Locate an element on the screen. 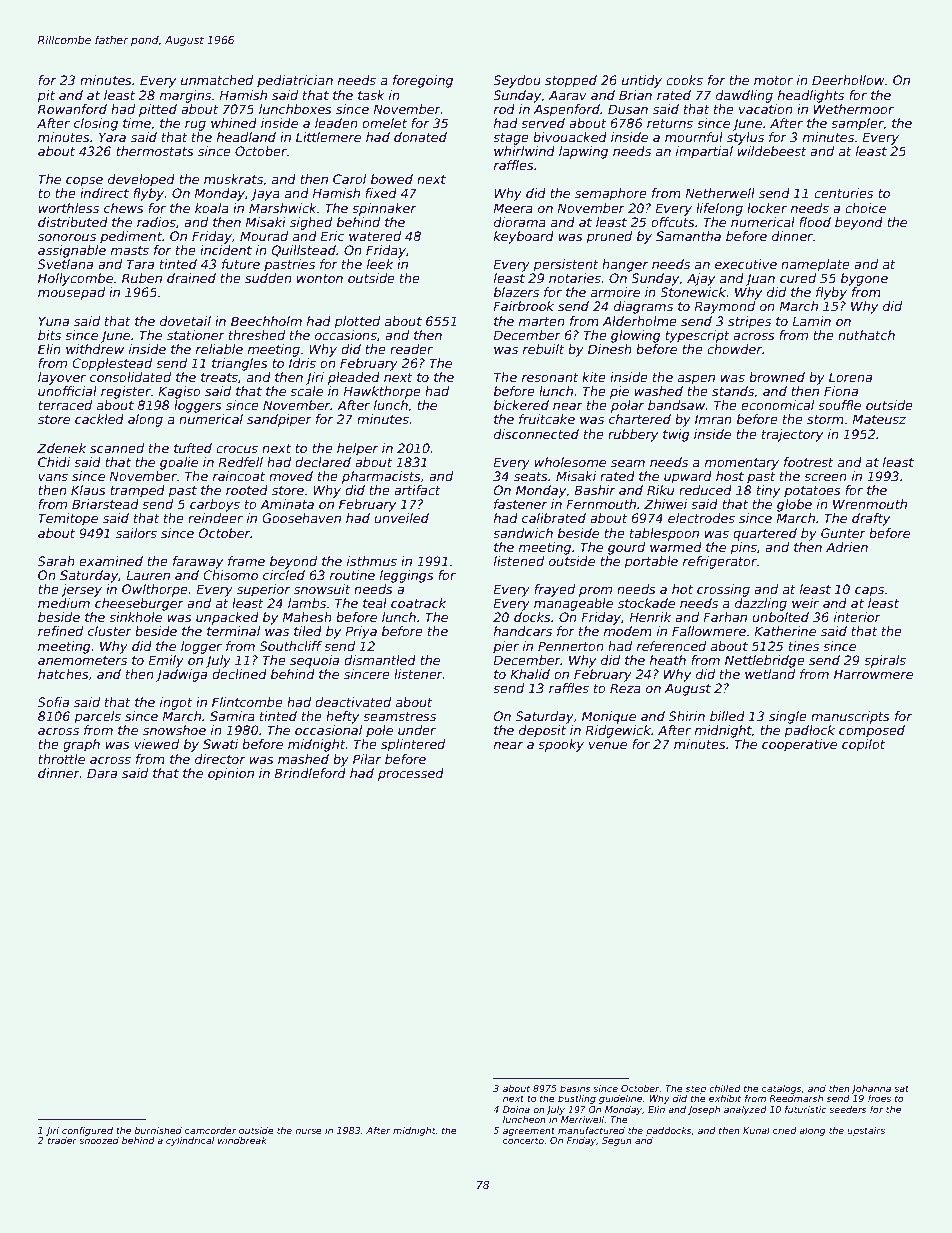 This screenshot has height=1233, width=952. windbreak is located at coordinates (242, 1140).
